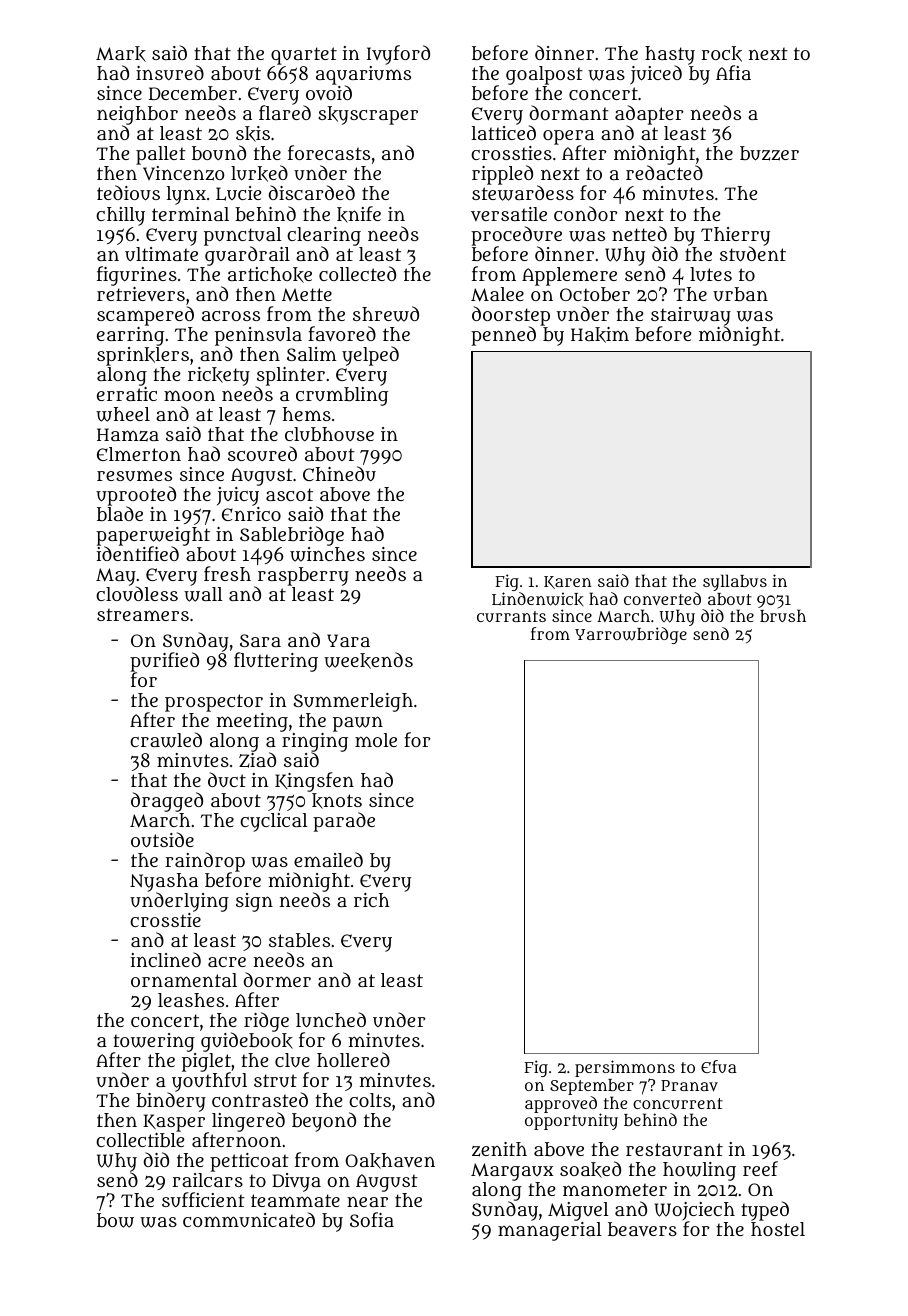 The width and height of the page is (908, 1316). I want to click on railcars, so click(207, 1180).
